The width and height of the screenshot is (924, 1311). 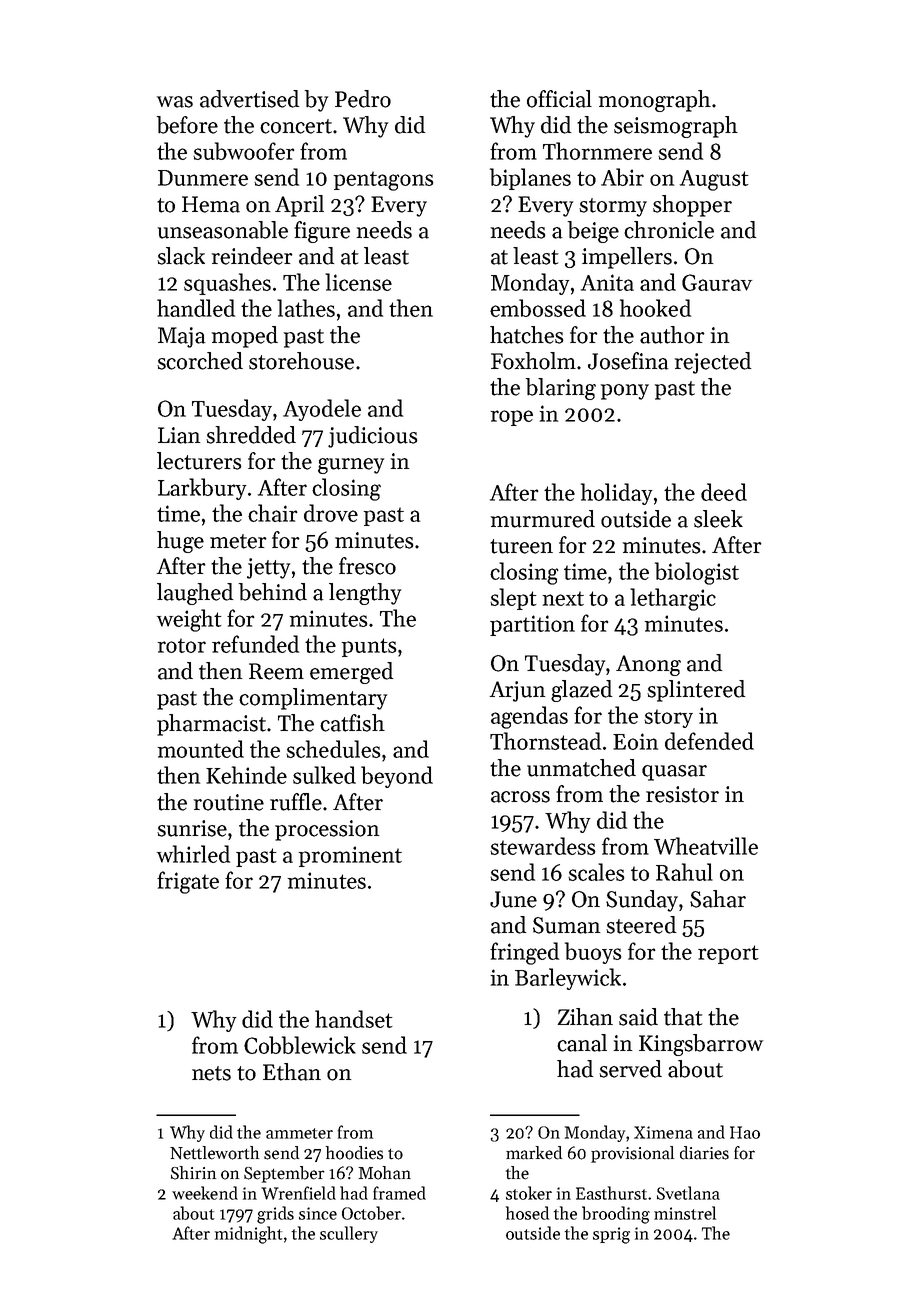 What do you see at coordinates (692, 206) in the screenshot?
I see `shopper` at bounding box center [692, 206].
